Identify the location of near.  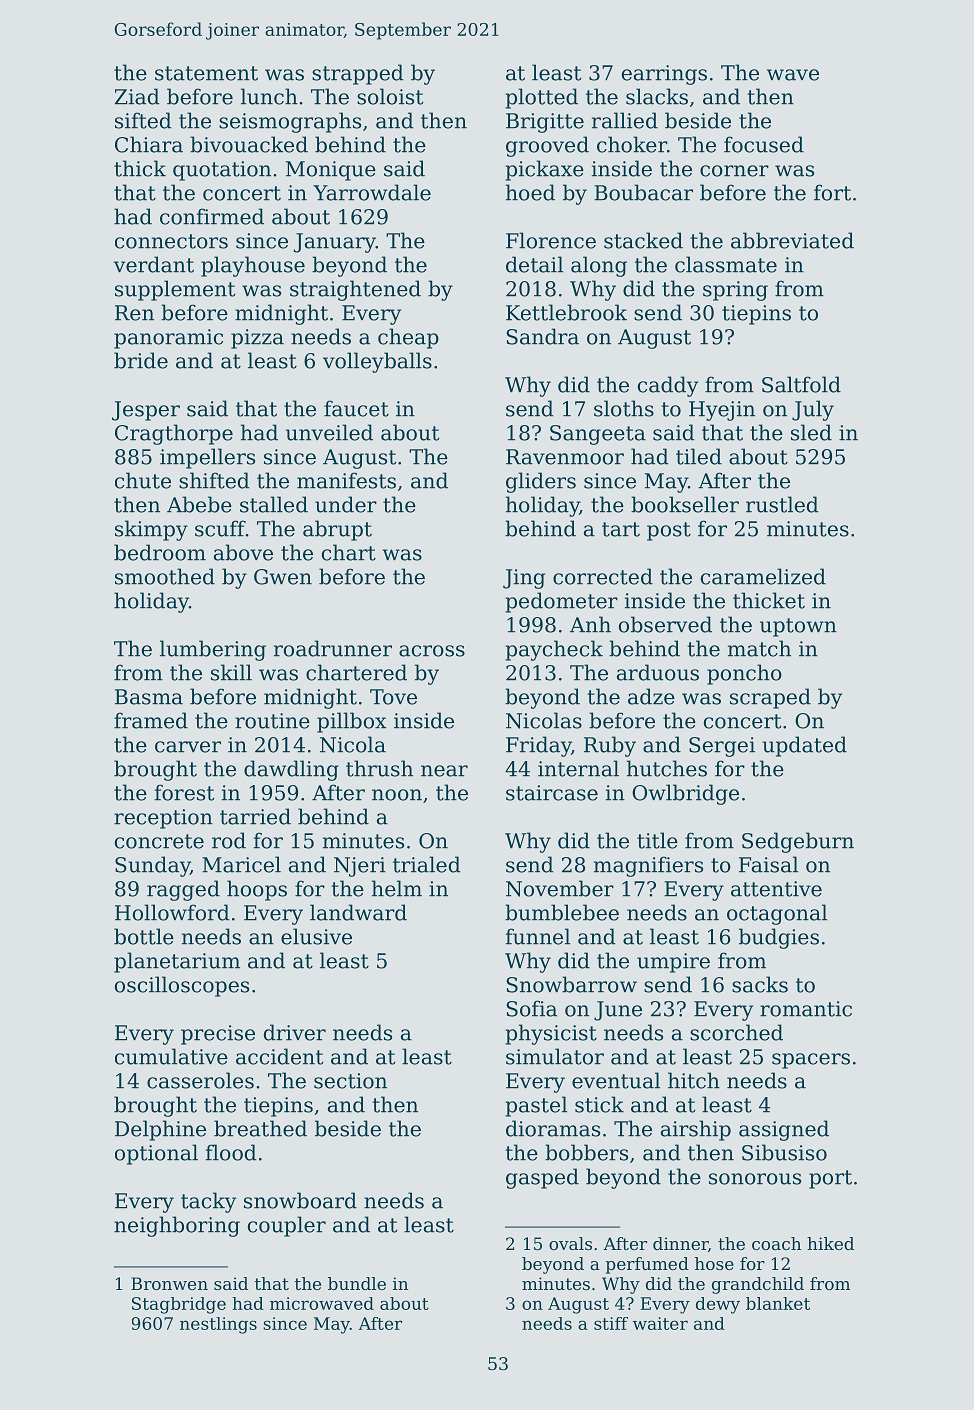
(444, 771).
